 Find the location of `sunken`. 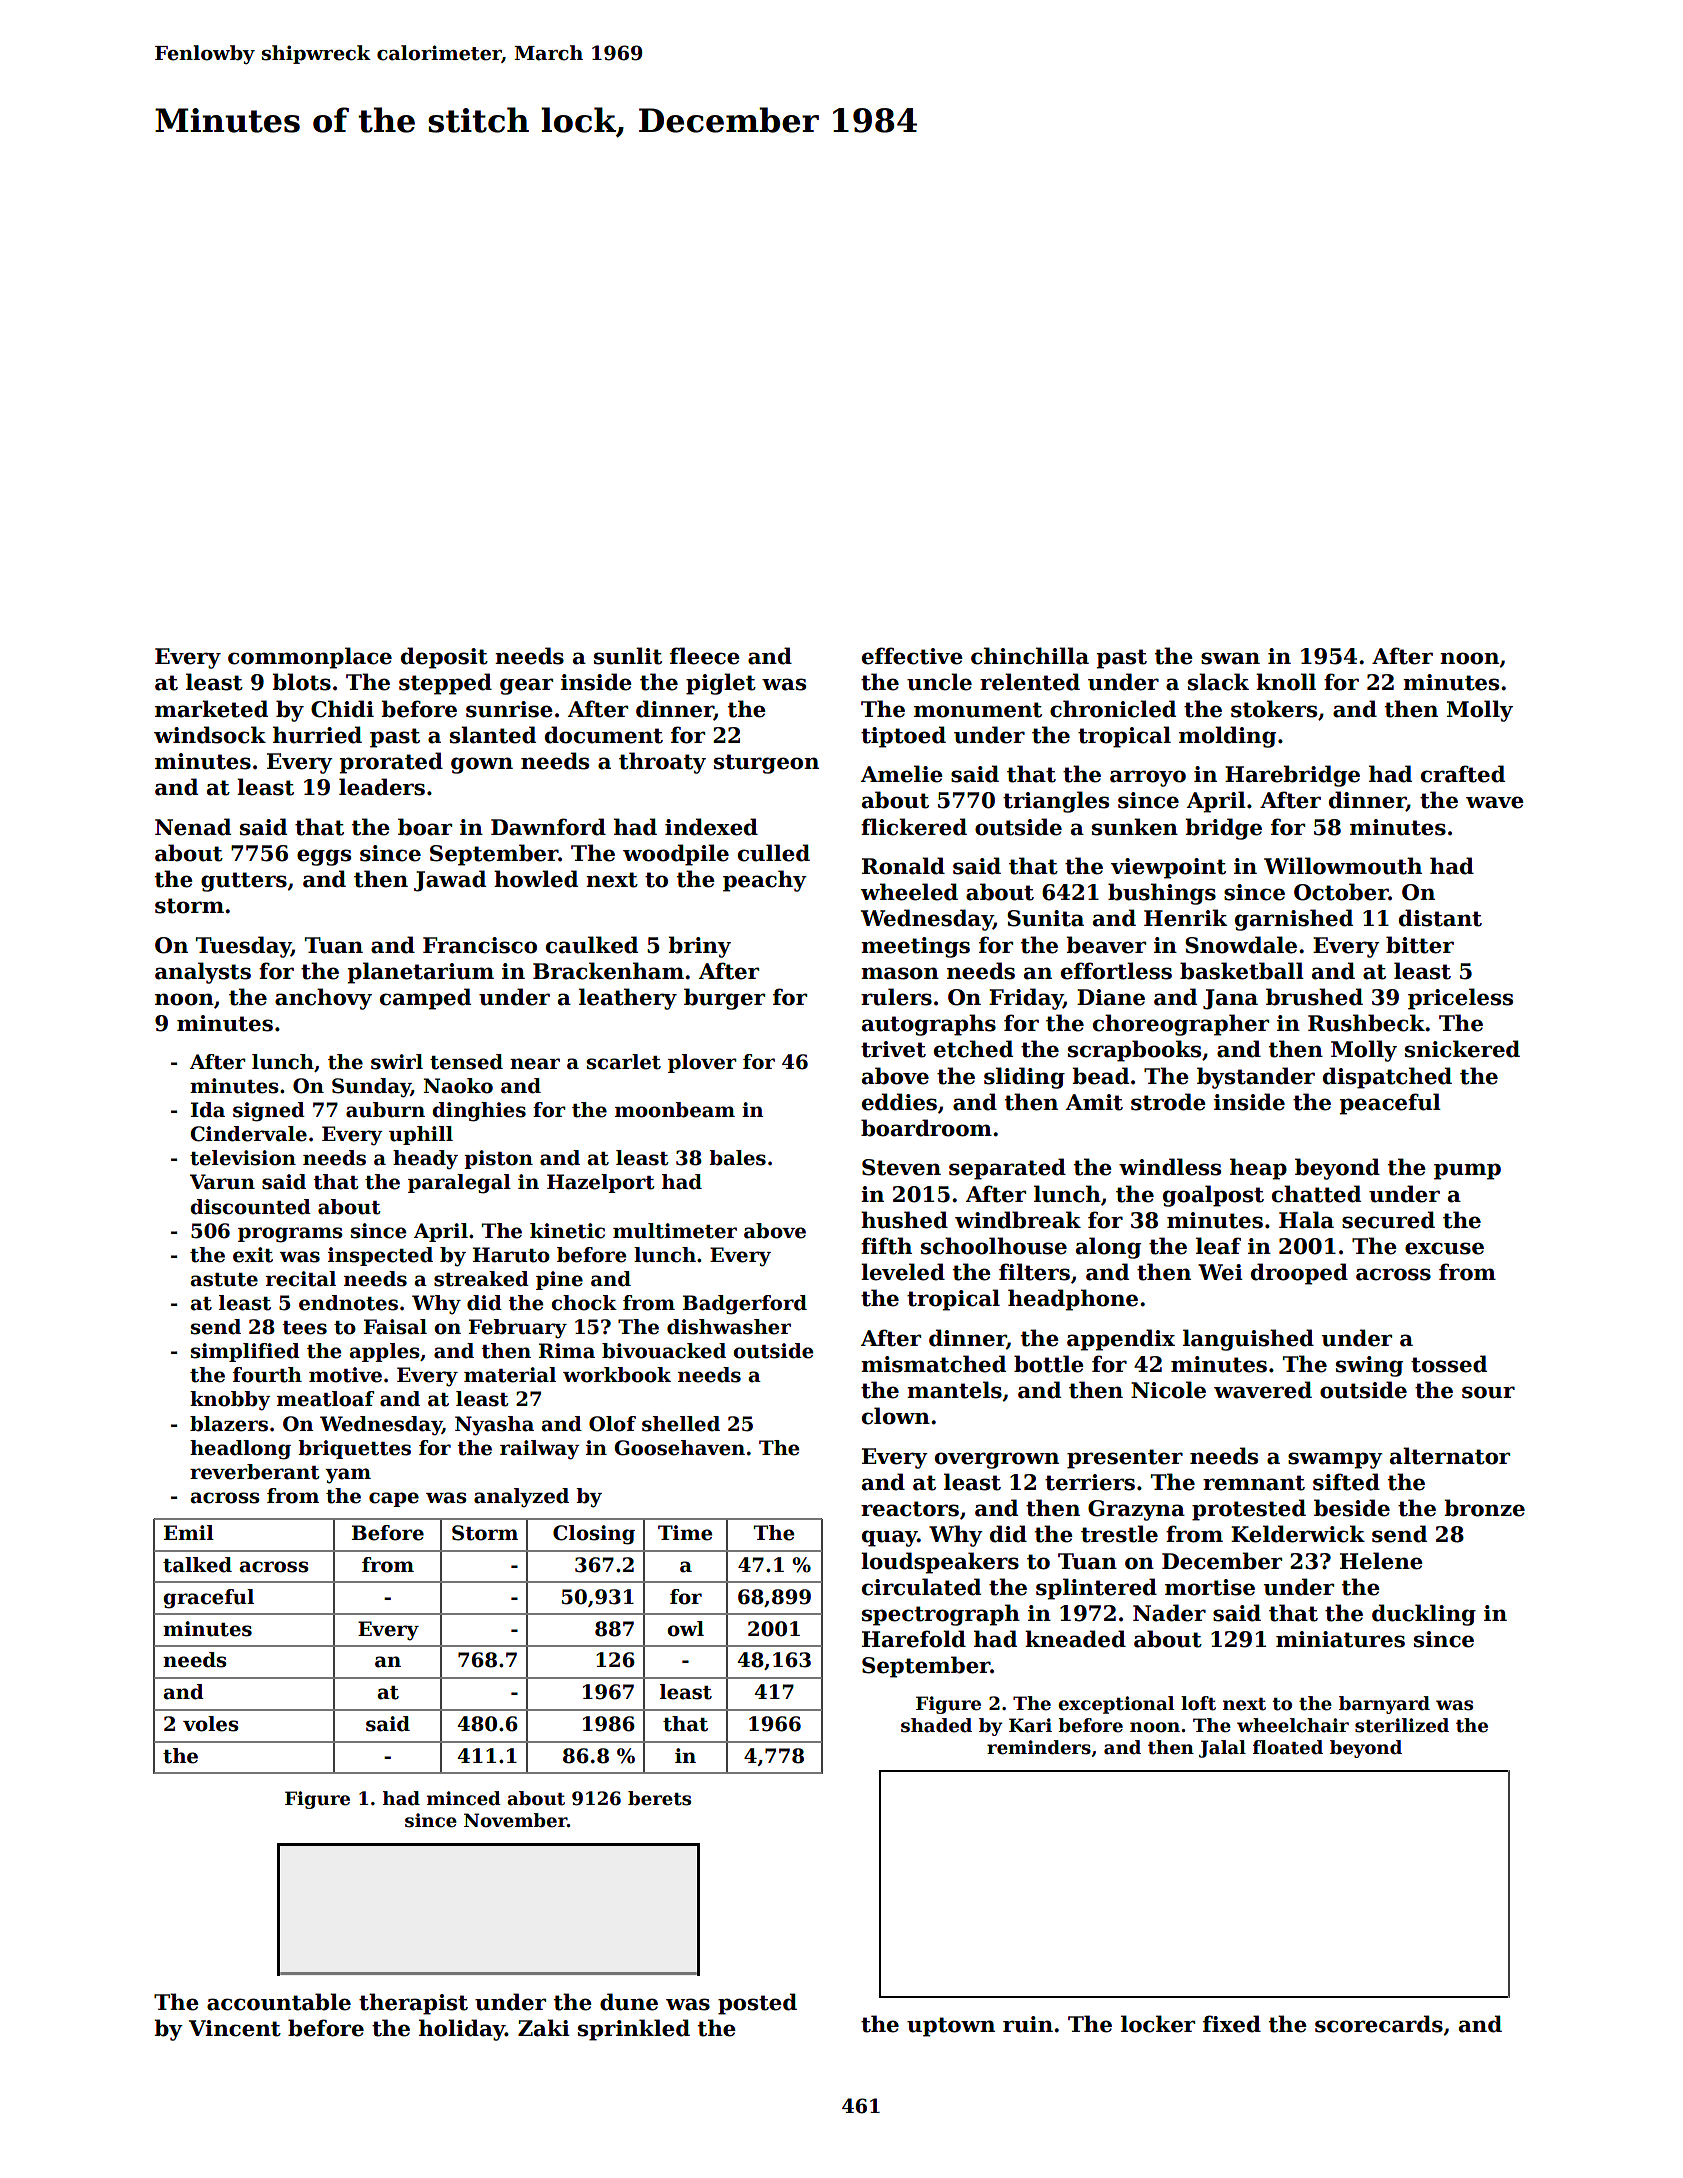

sunken is located at coordinates (1135, 827).
